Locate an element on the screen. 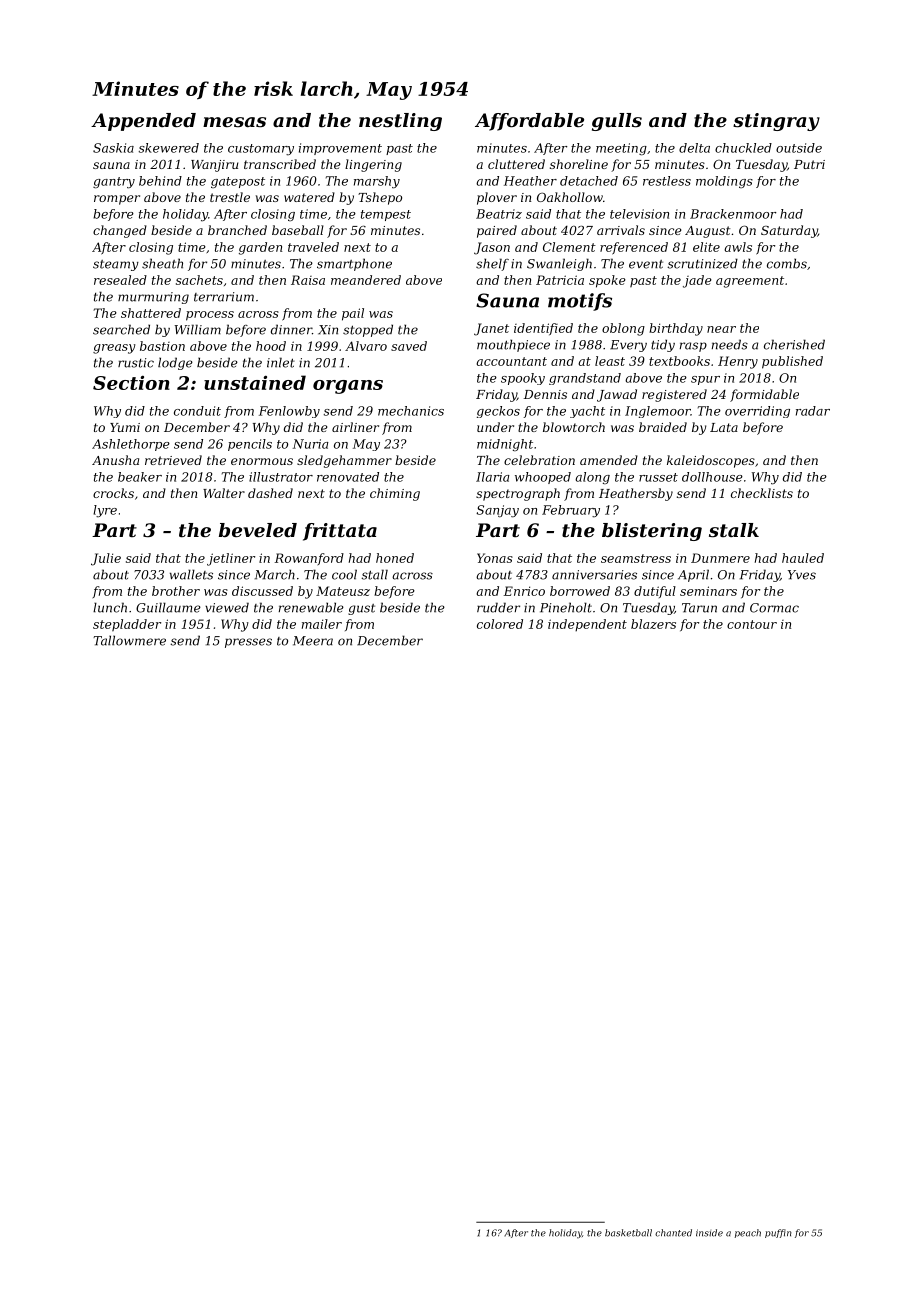 The height and width of the screenshot is (1314, 924). Brackenmoor is located at coordinates (733, 214).
